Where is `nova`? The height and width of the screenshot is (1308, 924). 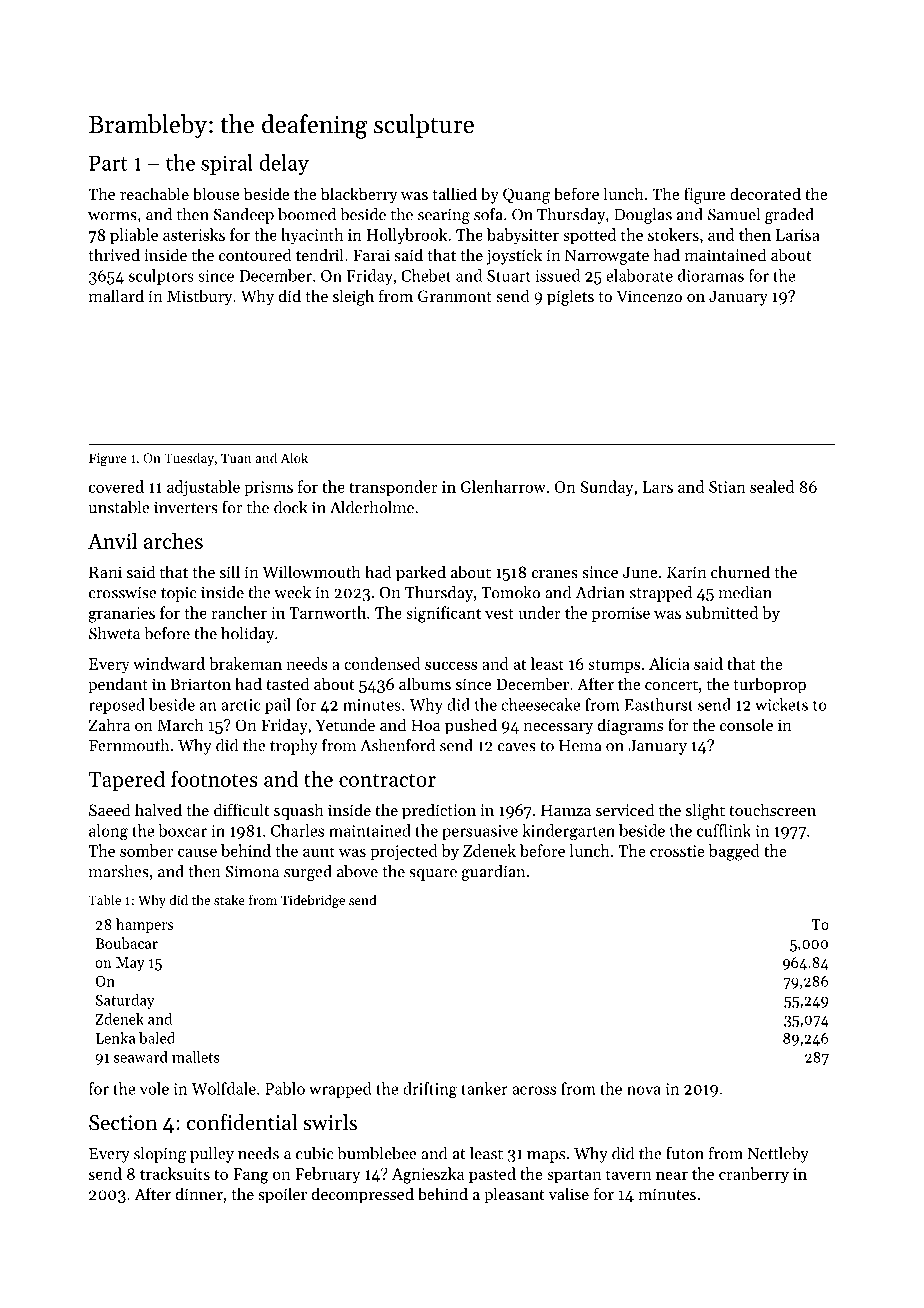 nova is located at coordinates (644, 1090).
